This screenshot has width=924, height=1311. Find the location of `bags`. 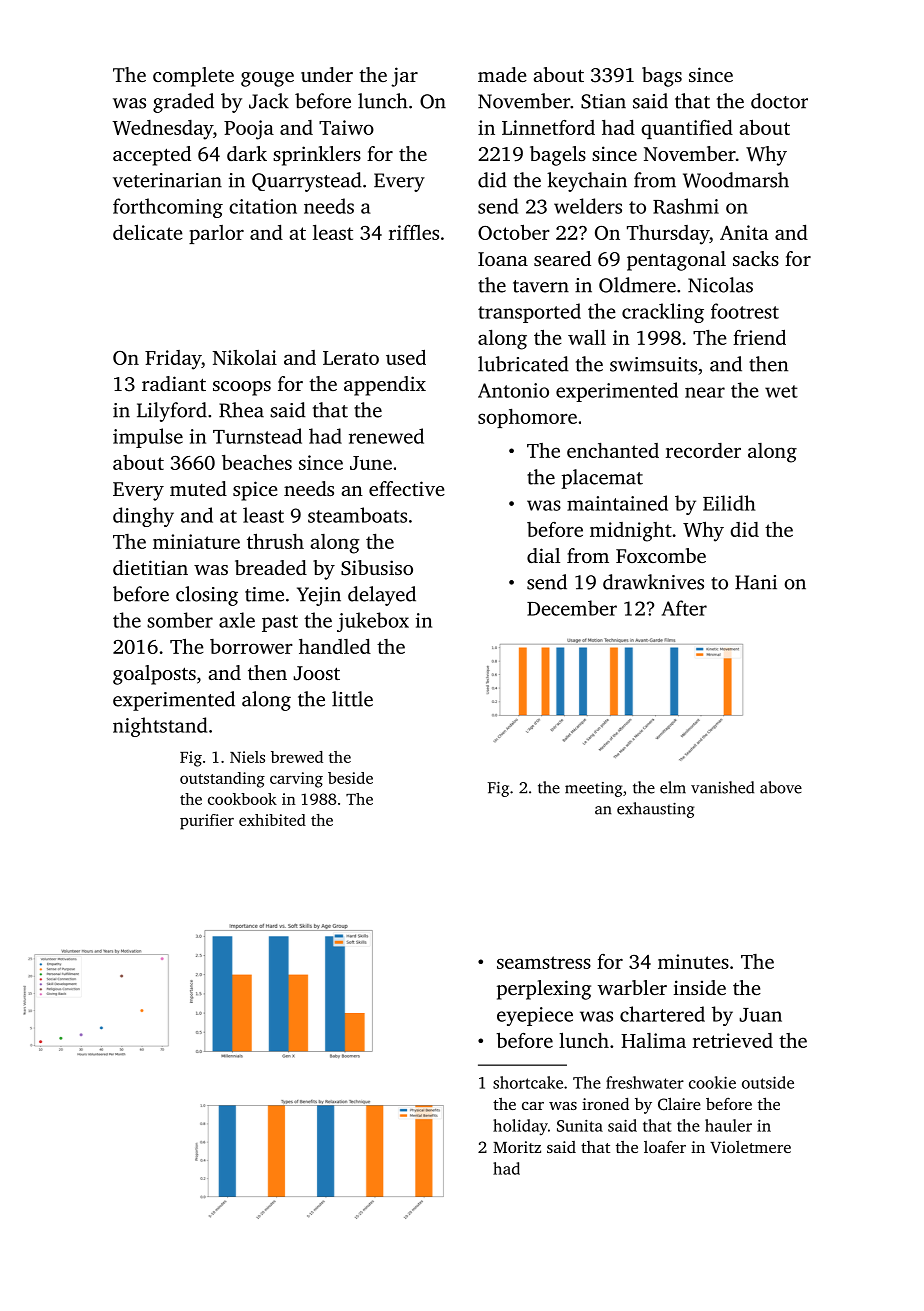

bags is located at coordinates (662, 77).
